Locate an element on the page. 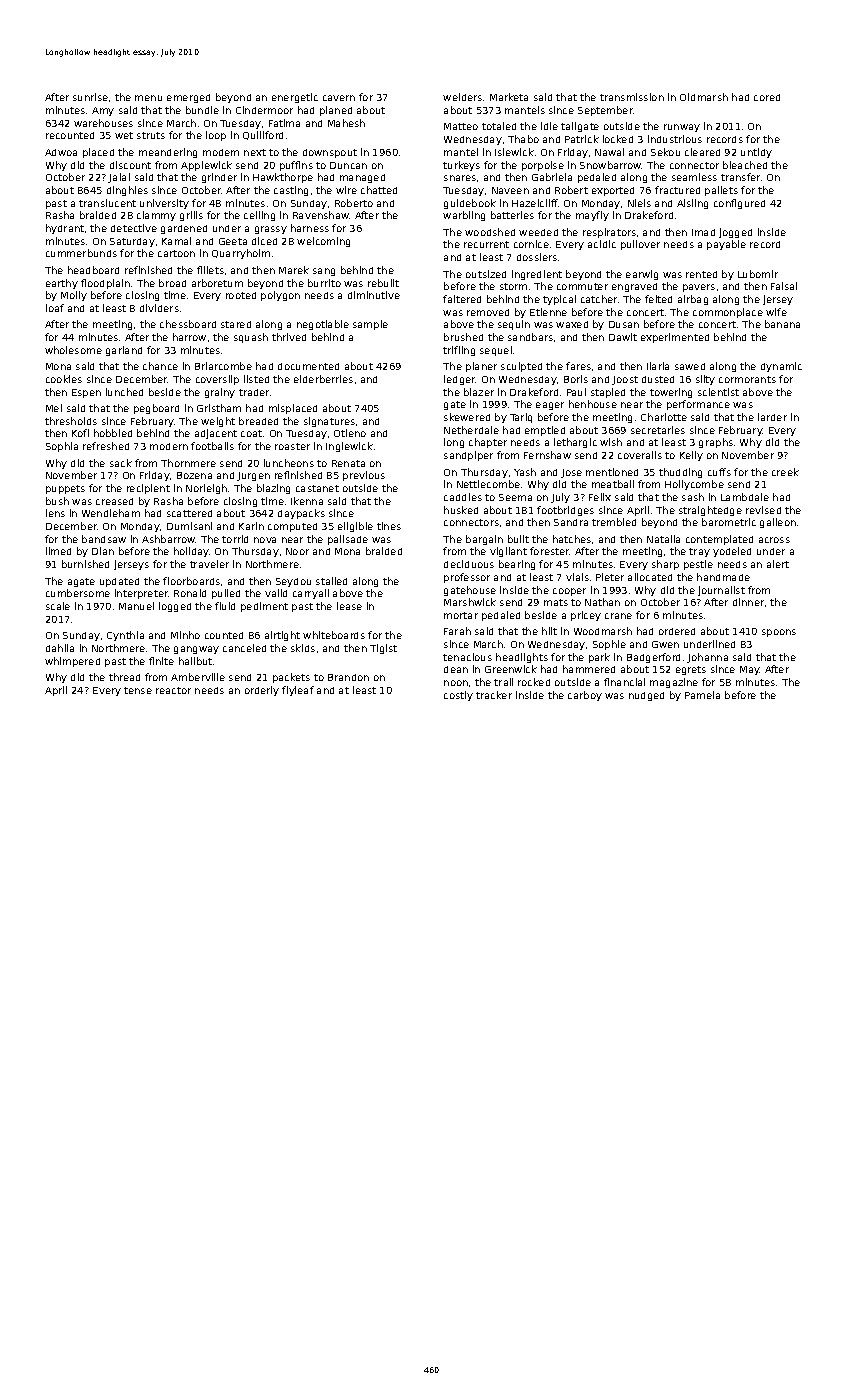  sunrise is located at coordinates (90, 97).
